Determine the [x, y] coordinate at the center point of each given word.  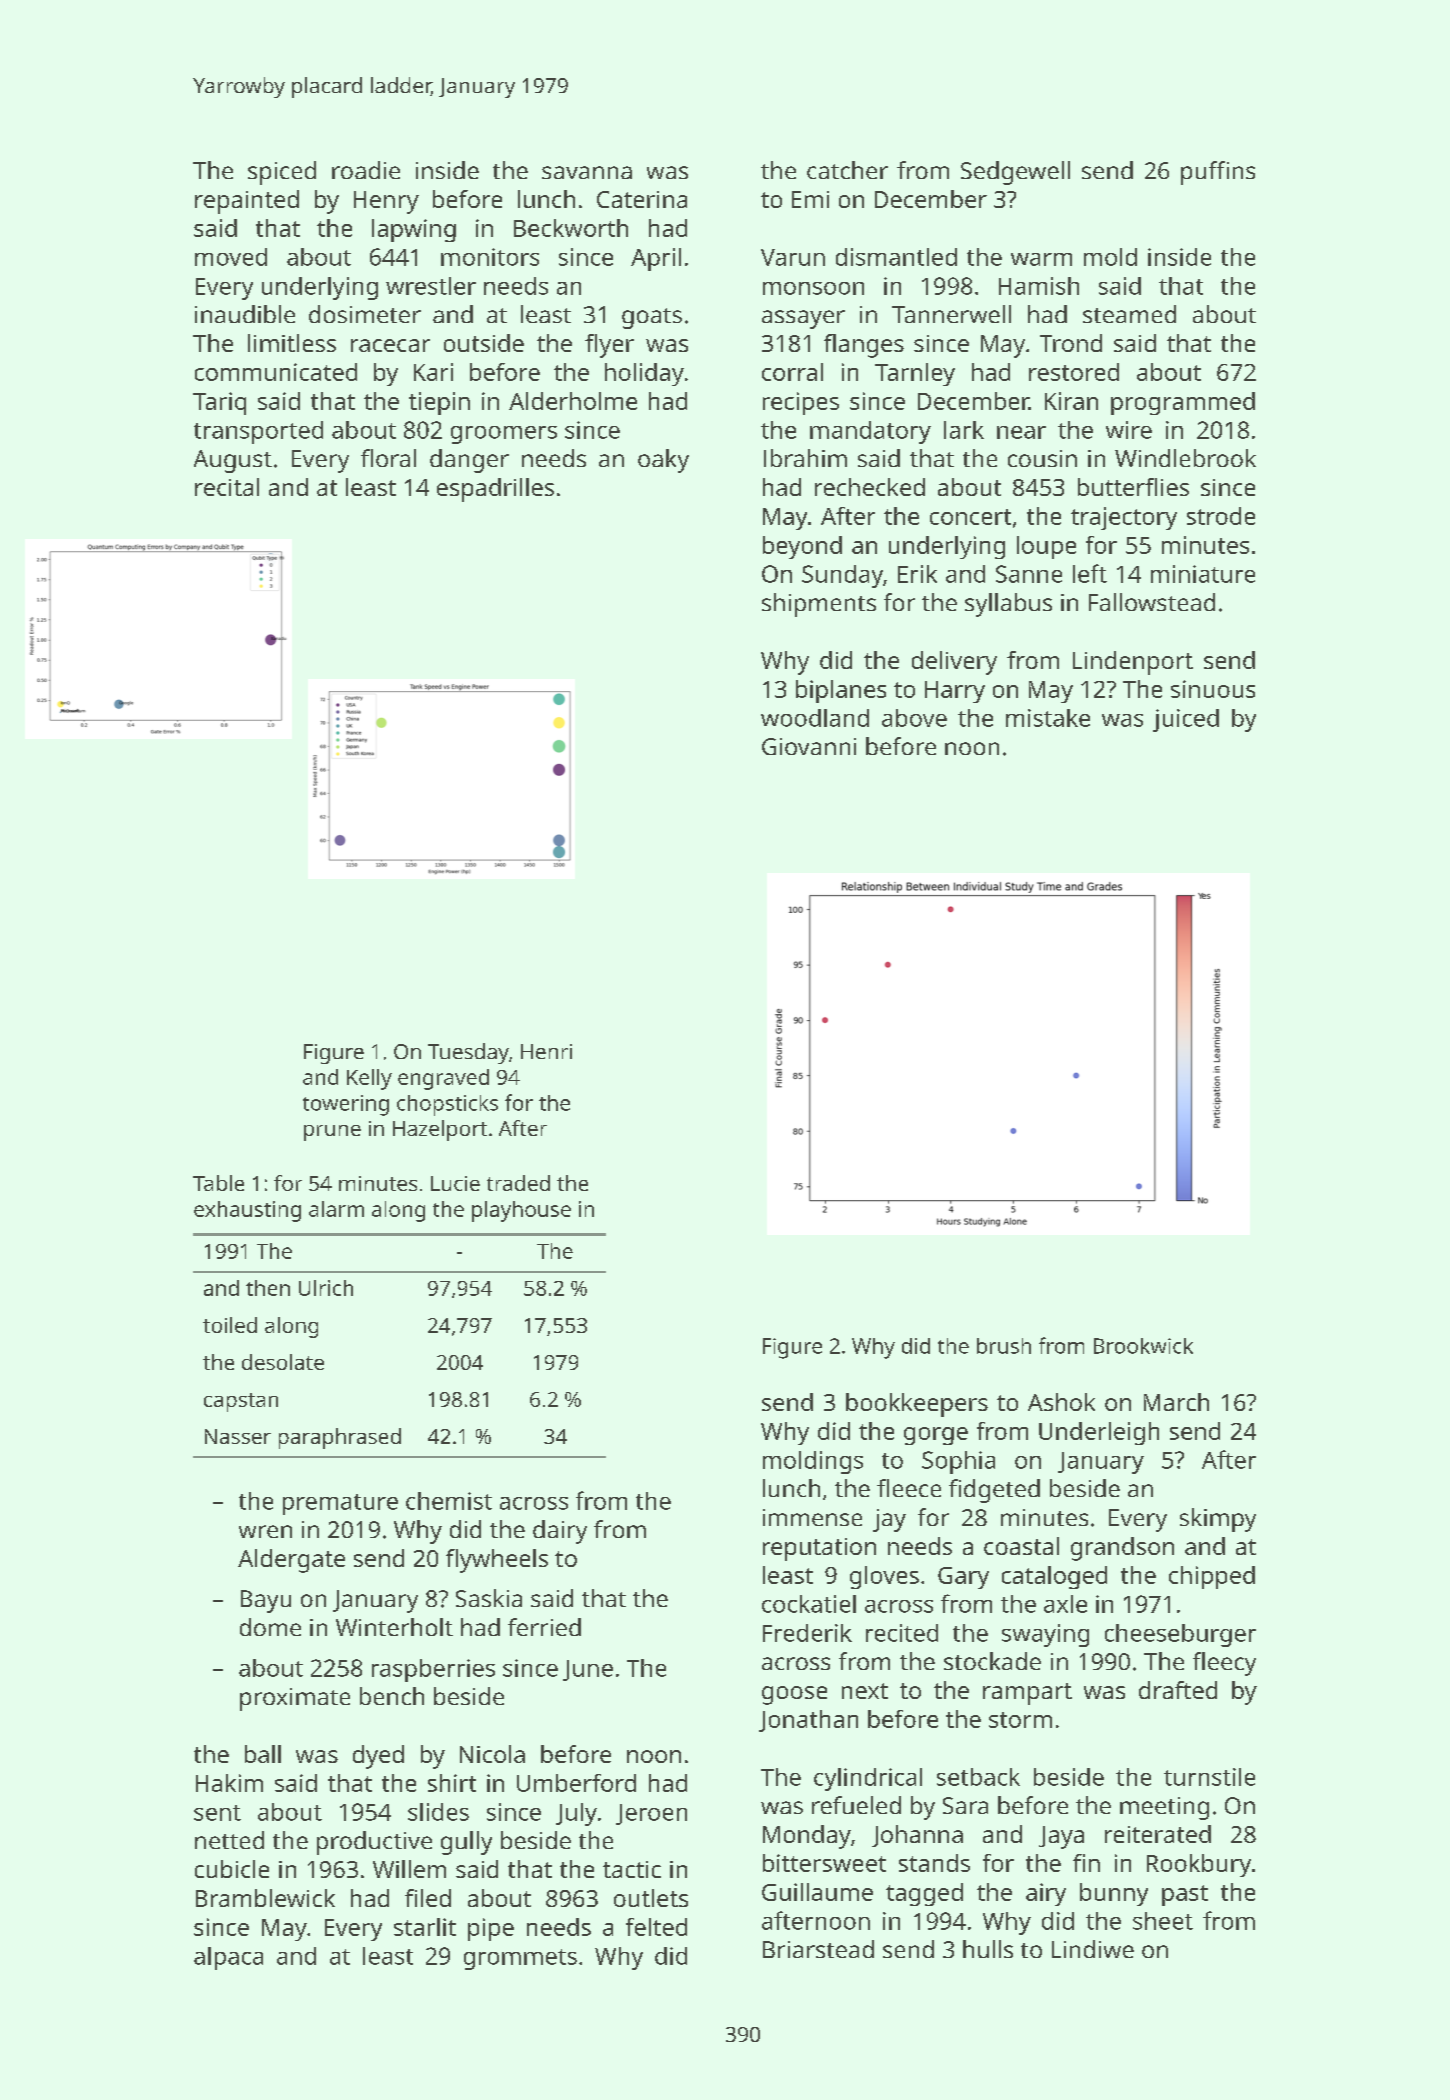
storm [1020, 1720]
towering [346, 1105]
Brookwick [1143, 1346]
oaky [663, 461]
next [865, 1691]
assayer [803, 319]
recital [227, 487]
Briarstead [818, 1949]
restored [1074, 372]
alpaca [228, 1958]
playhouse [521, 1211]
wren [265, 1531]
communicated [276, 372]
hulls [988, 1949]
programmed [1183, 403]
